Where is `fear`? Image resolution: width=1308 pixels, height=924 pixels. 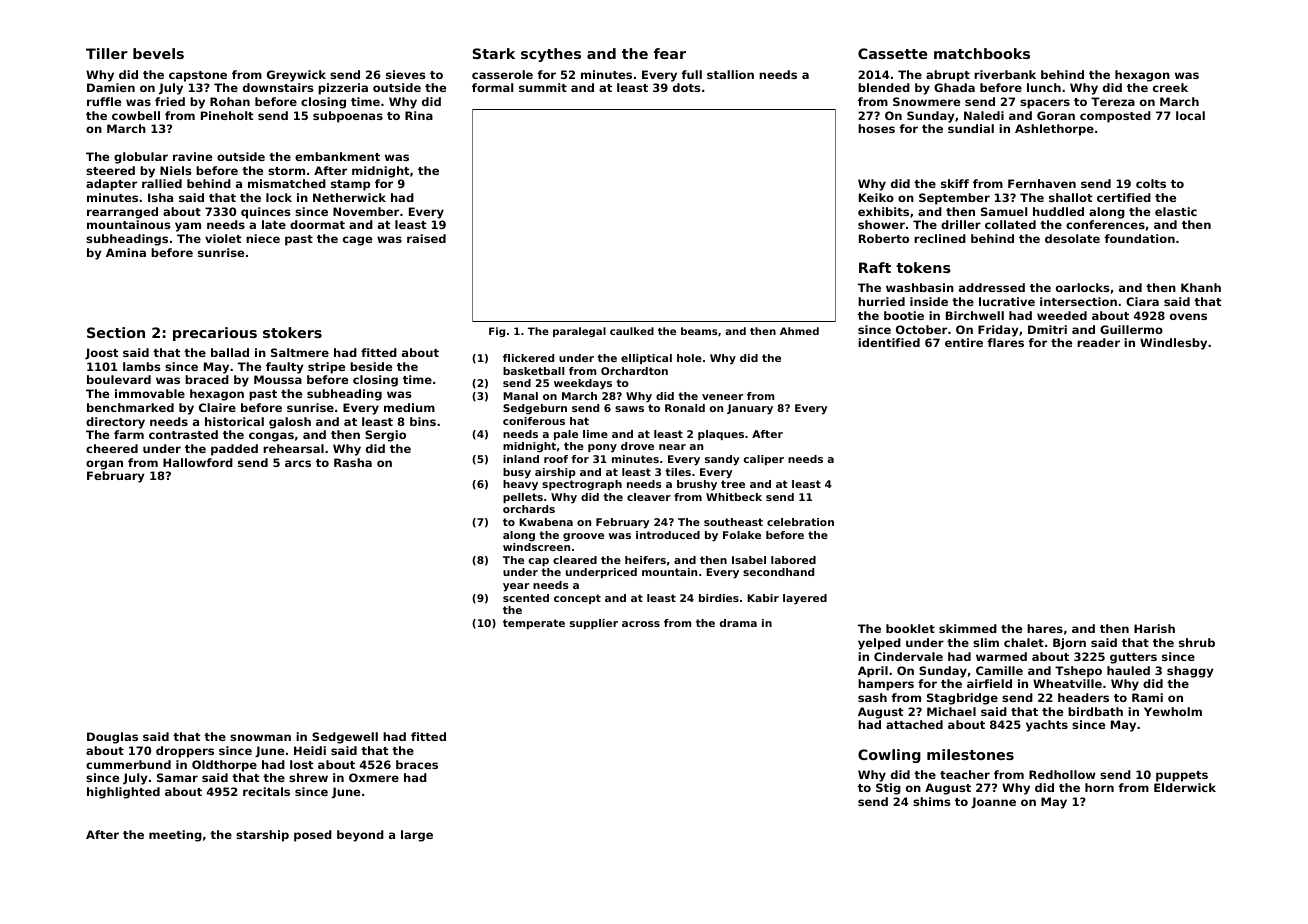
fear is located at coordinates (670, 53).
